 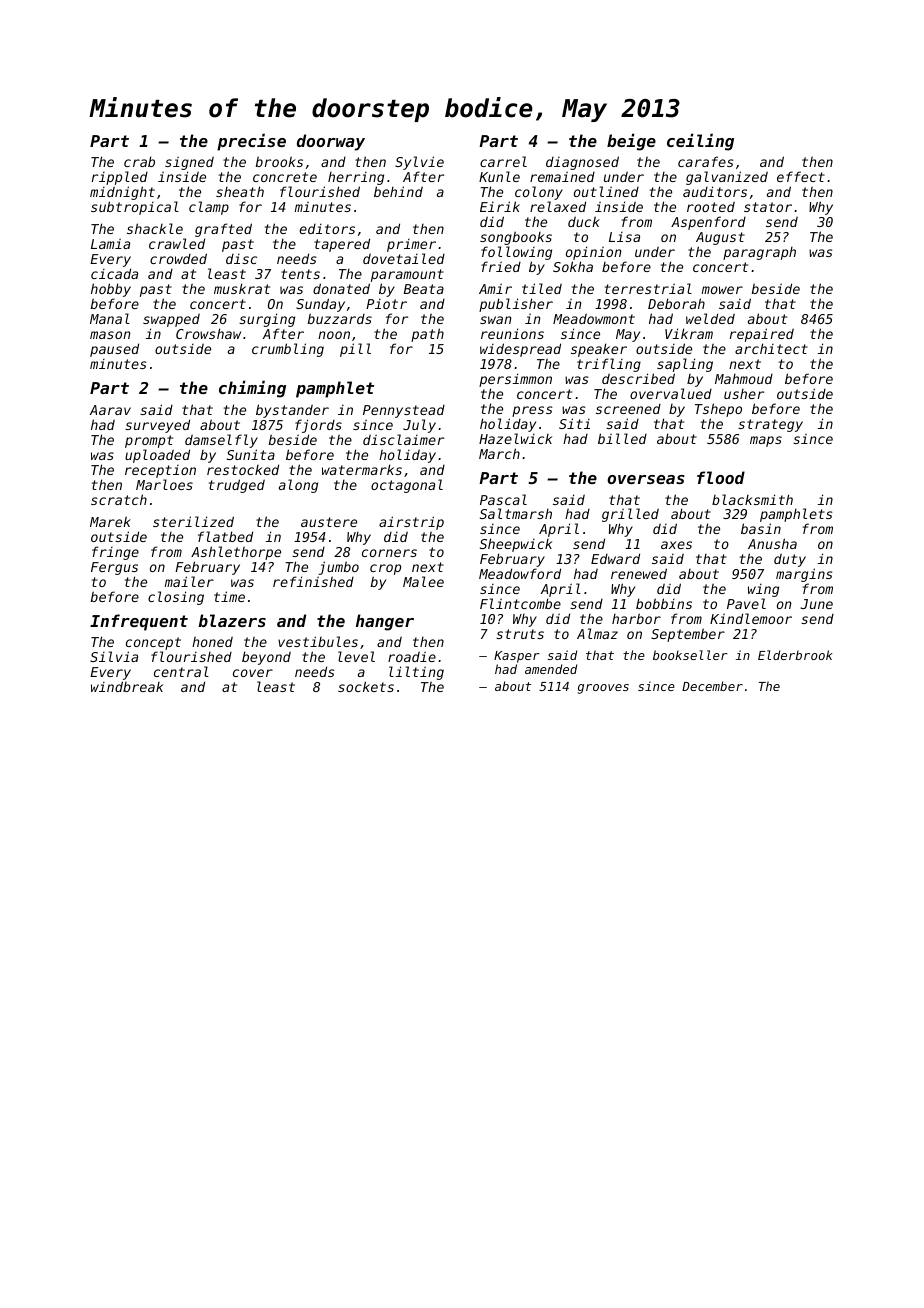 I want to click on Silvia, so click(x=114, y=656).
